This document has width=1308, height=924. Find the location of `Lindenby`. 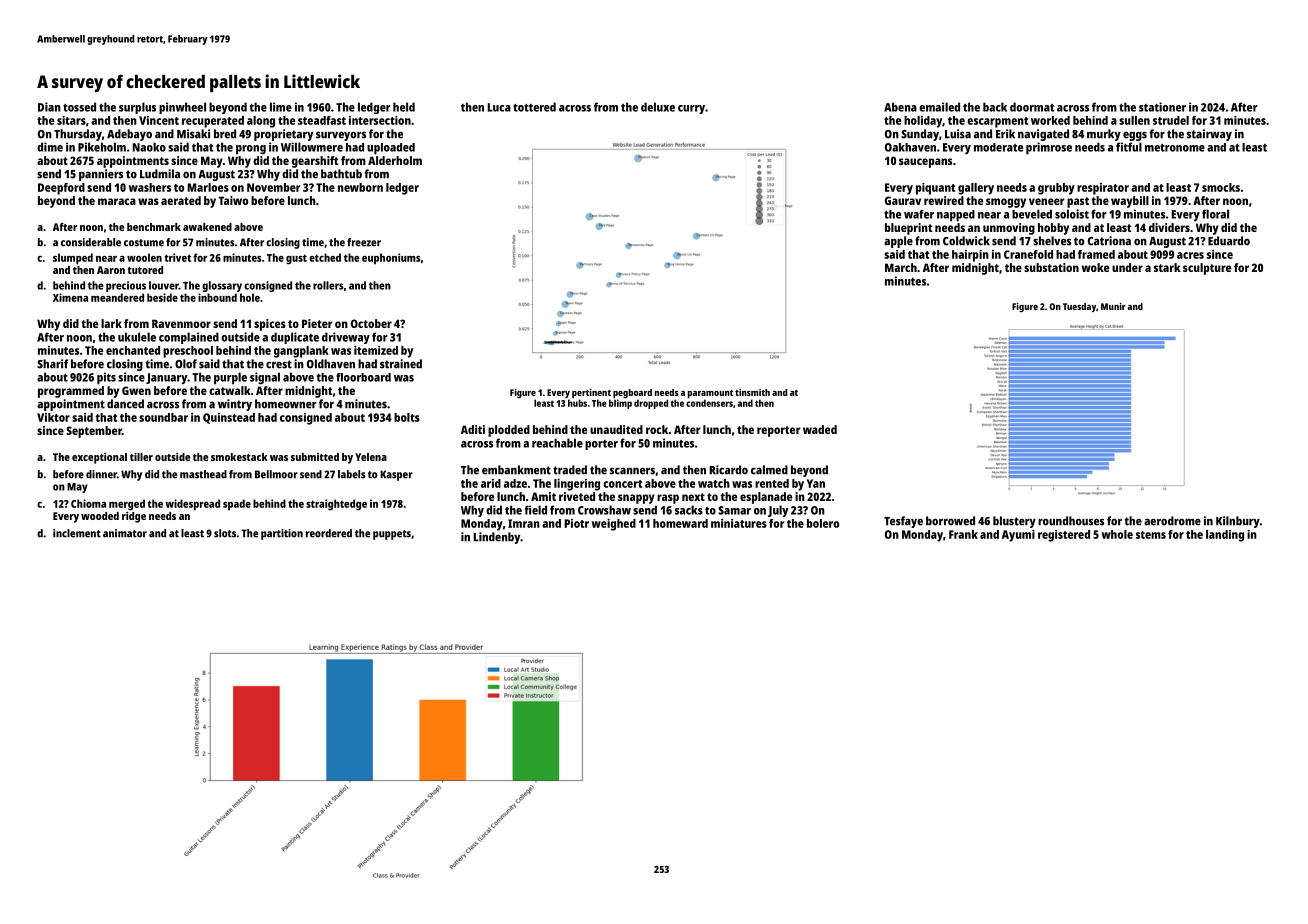

Lindenby is located at coordinates (496, 538).
